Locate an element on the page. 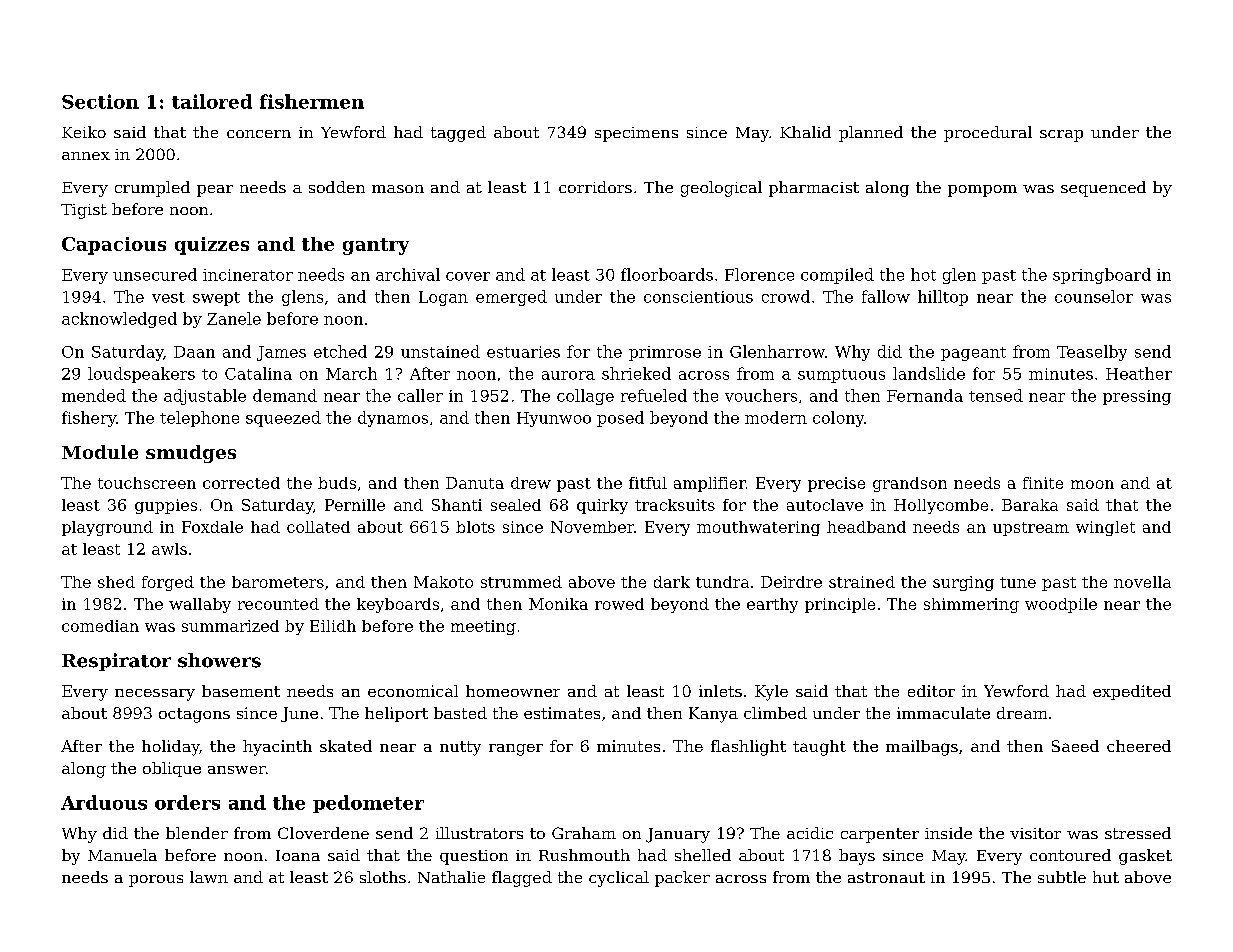  sloths is located at coordinates (383, 877).
